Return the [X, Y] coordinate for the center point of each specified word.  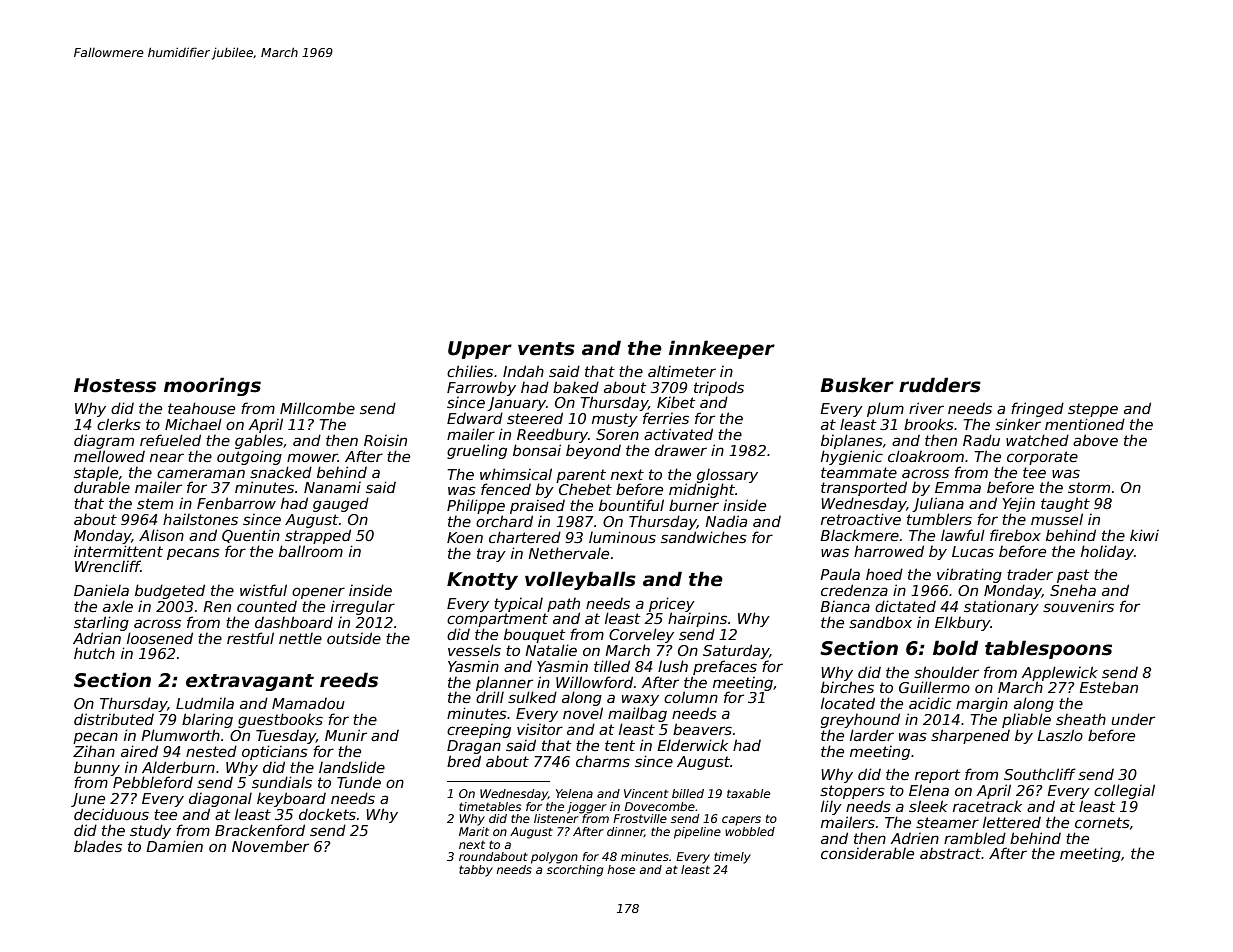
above [1095, 440]
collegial [1124, 791]
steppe [1093, 410]
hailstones [200, 519]
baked [576, 387]
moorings [212, 386]
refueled [170, 440]
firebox [1015, 535]
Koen [465, 537]
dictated [905, 606]
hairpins [697, 619]
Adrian [97, 638]
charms [603, 761]
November [270, 846]
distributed [114, 719]
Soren [617, 434]
